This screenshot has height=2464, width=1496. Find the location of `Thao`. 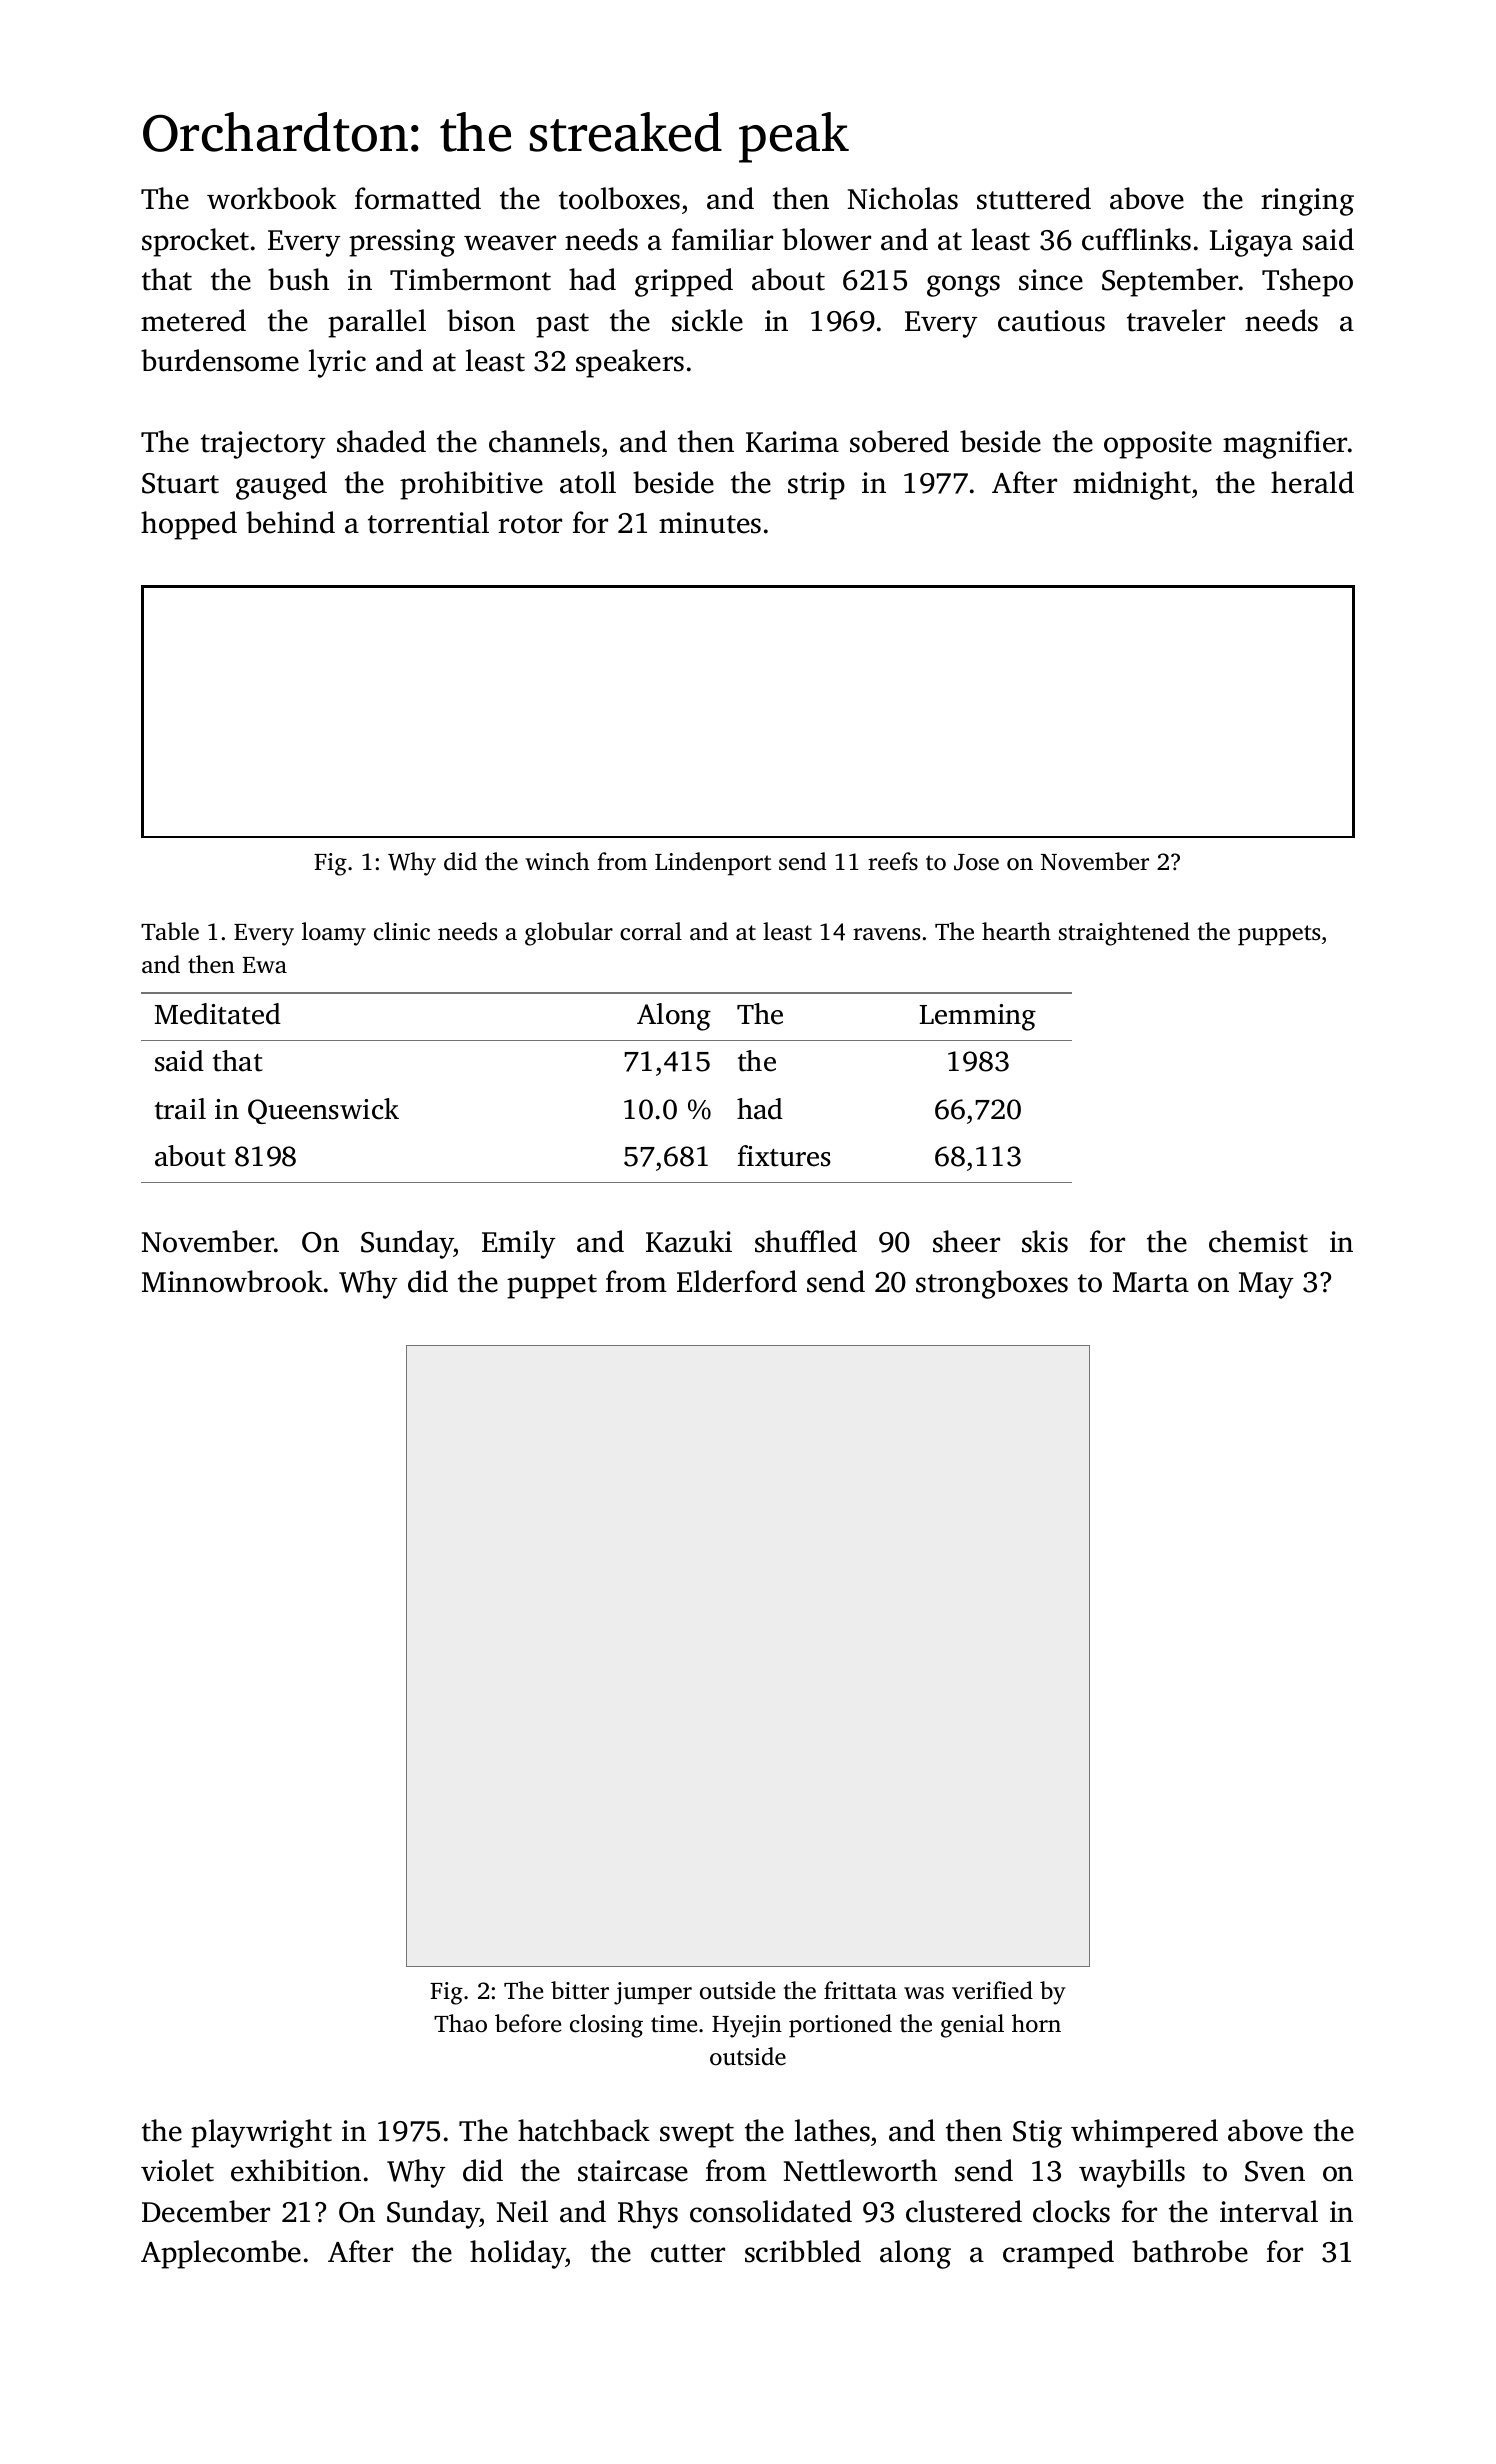

Thao is located at coordinates (460, 2023).
